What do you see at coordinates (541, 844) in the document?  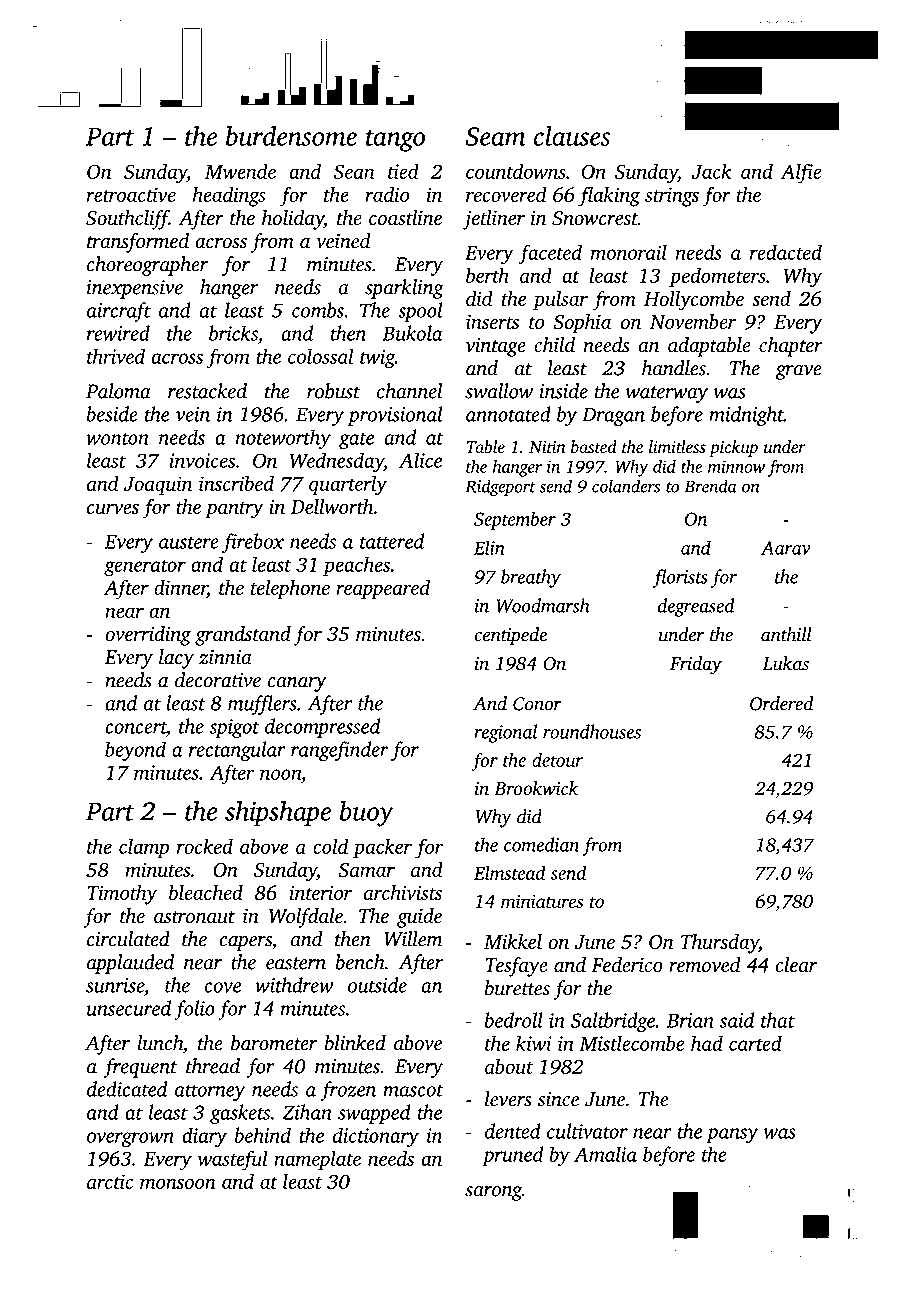 I see `comedian` at bounding box center [541, 844].
